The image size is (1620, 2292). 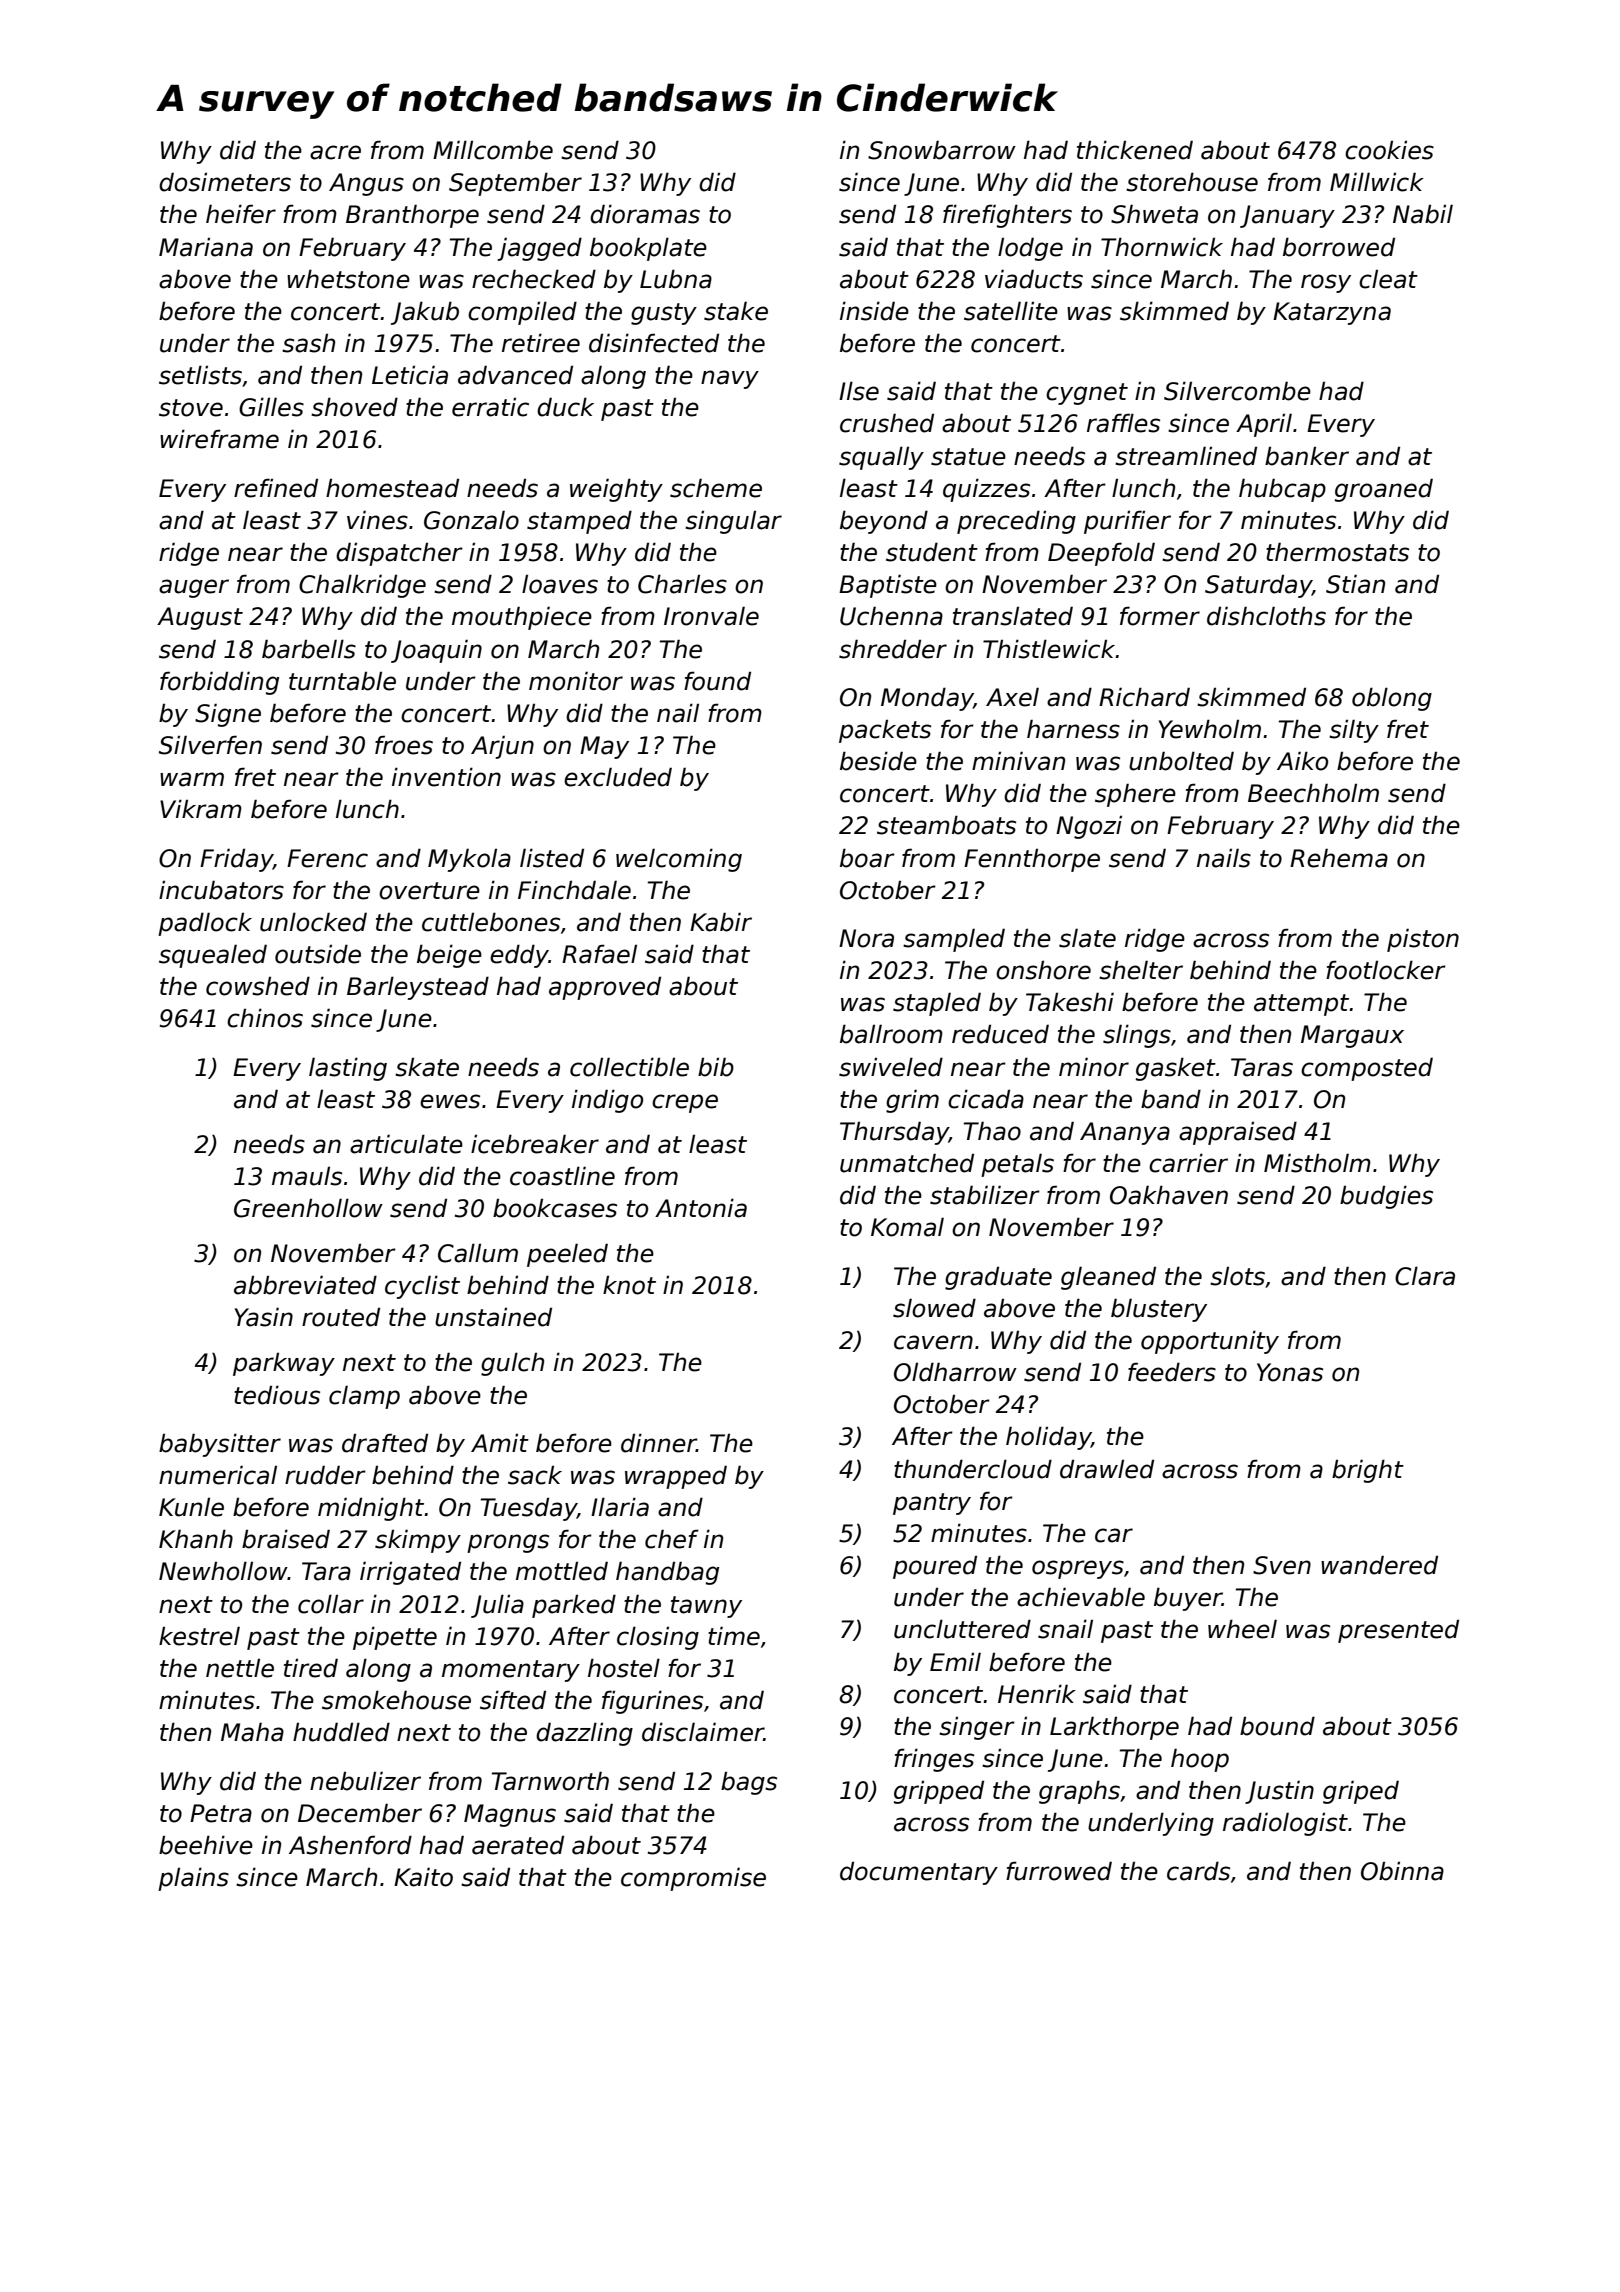 What do you see at coordinates (423, 1877) in the image?
I see `Kaito` at bounding box center [423, 1877].
